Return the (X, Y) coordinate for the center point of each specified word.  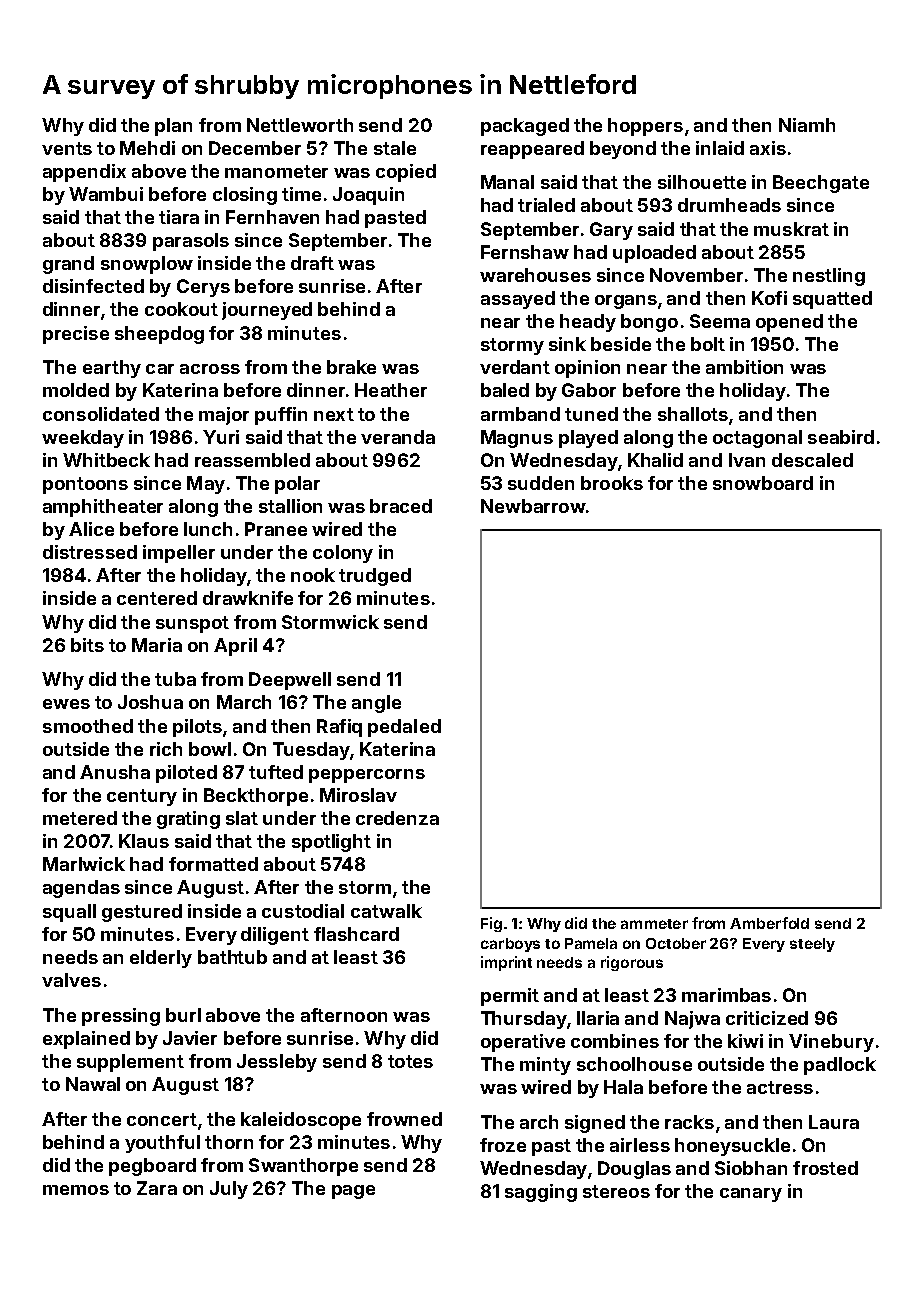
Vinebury (831, 1043)
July (229, 1190)
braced (401, 506)
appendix (84, 173)
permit (510, 997)
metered (80, 818)
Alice (91, 529)
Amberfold (769, 923)
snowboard (763, 483)
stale (395, 148)
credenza (397, 818)
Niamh (807, 125)
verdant (515, 367)
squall (69, 913)
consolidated (101, 414)
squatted (832, 300)
